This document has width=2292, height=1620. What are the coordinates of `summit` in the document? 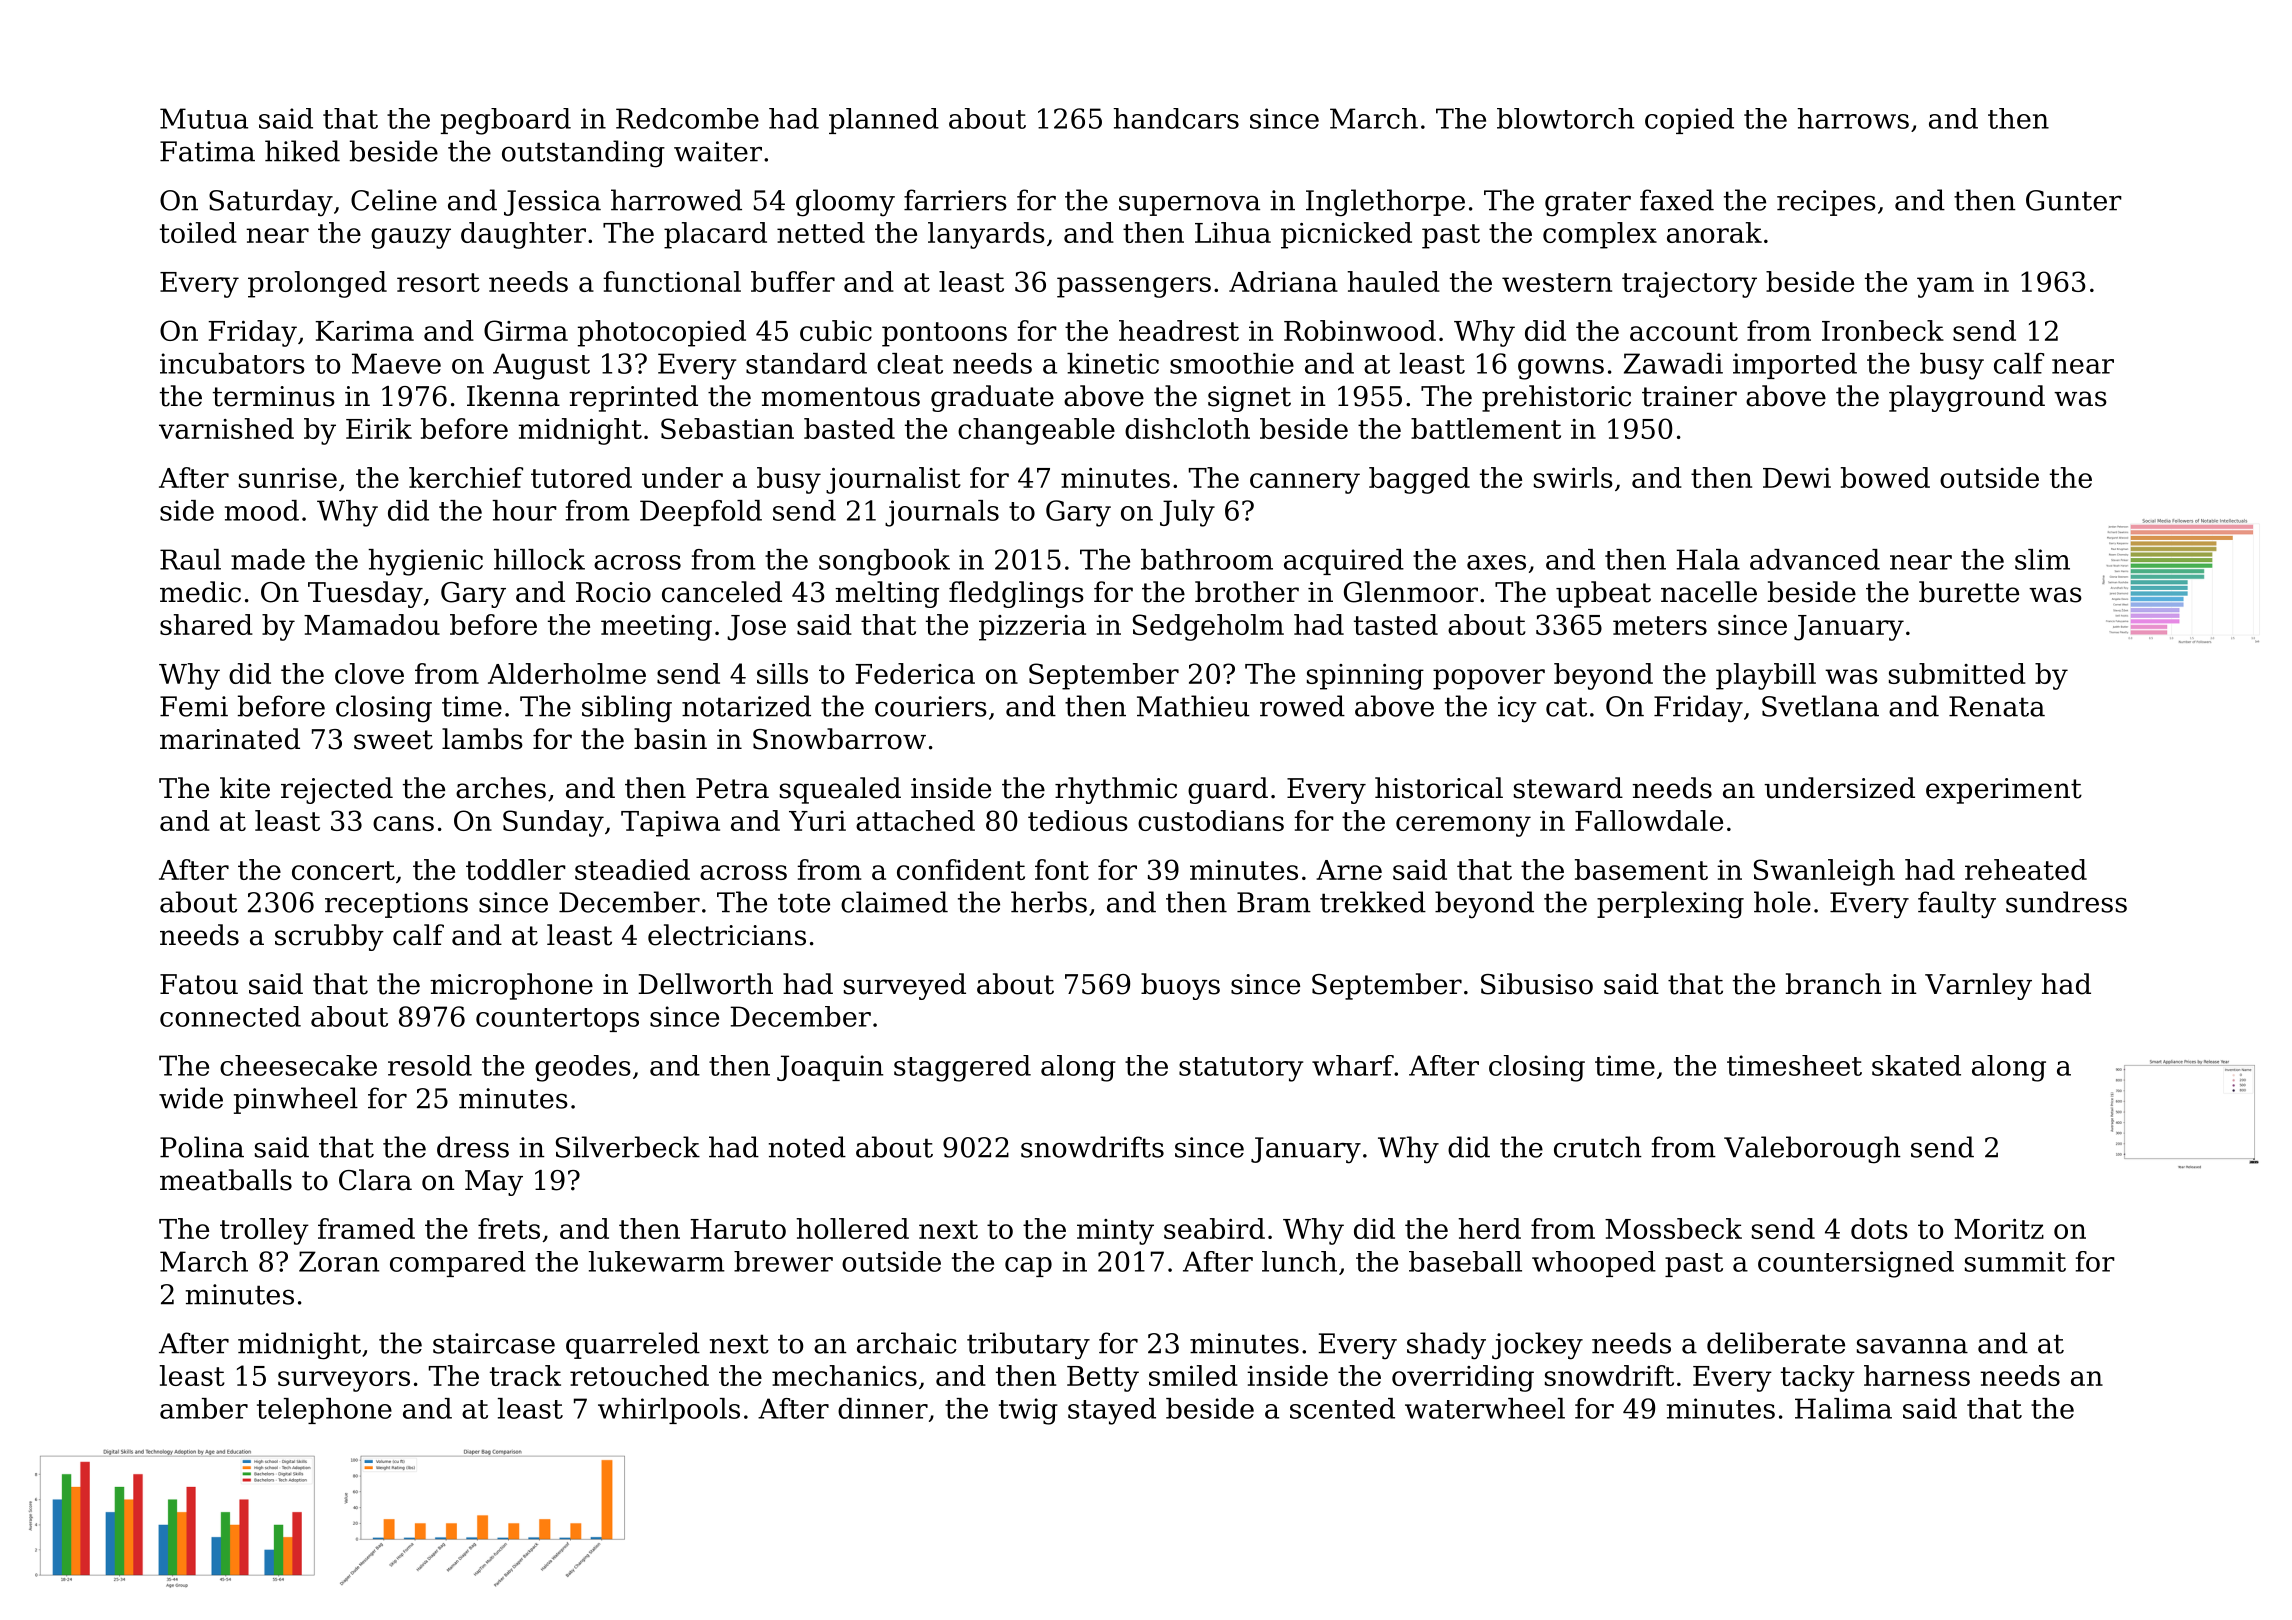 It's located at (2015, 1261).
